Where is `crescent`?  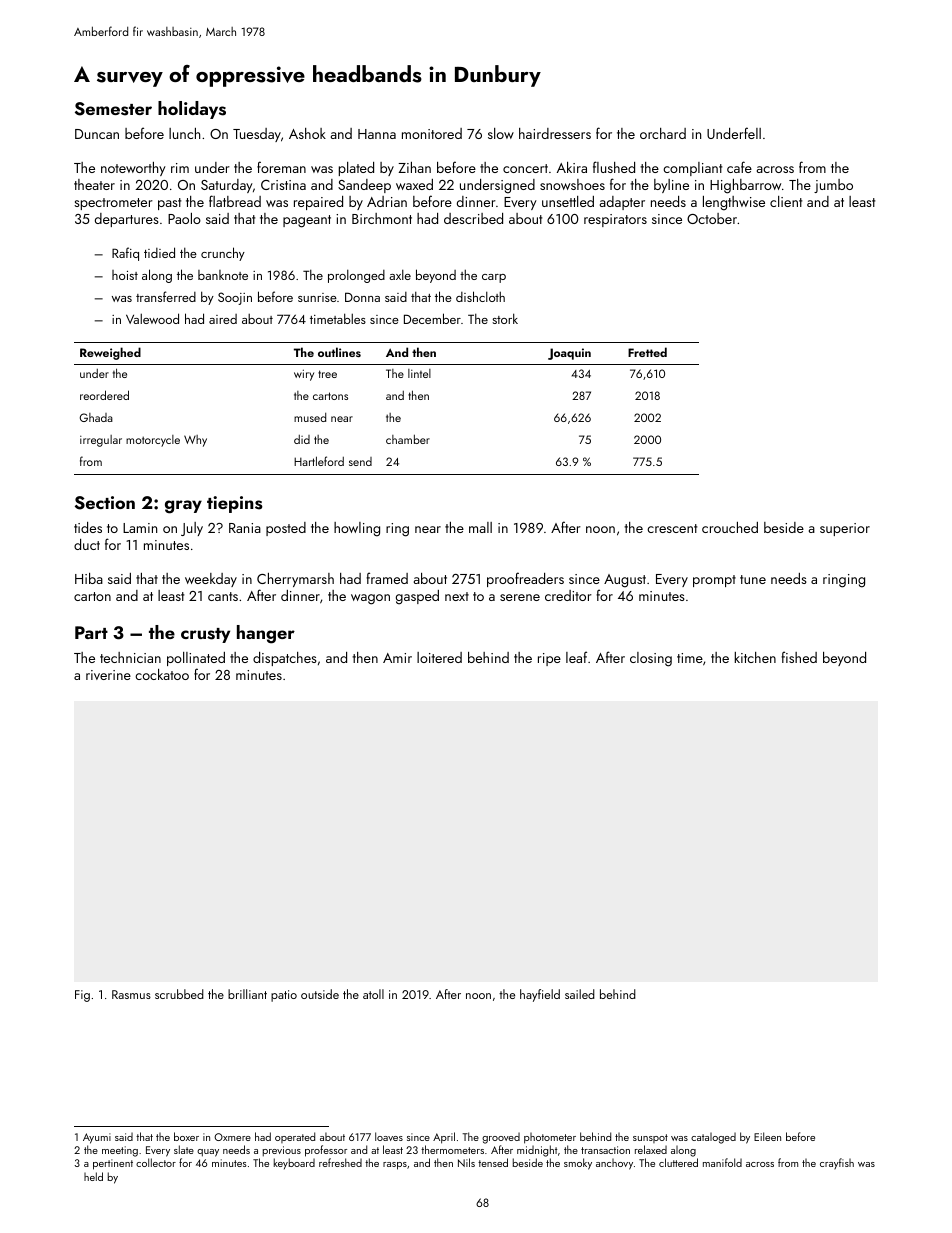 crescent is located at coordinates (672, 528).
